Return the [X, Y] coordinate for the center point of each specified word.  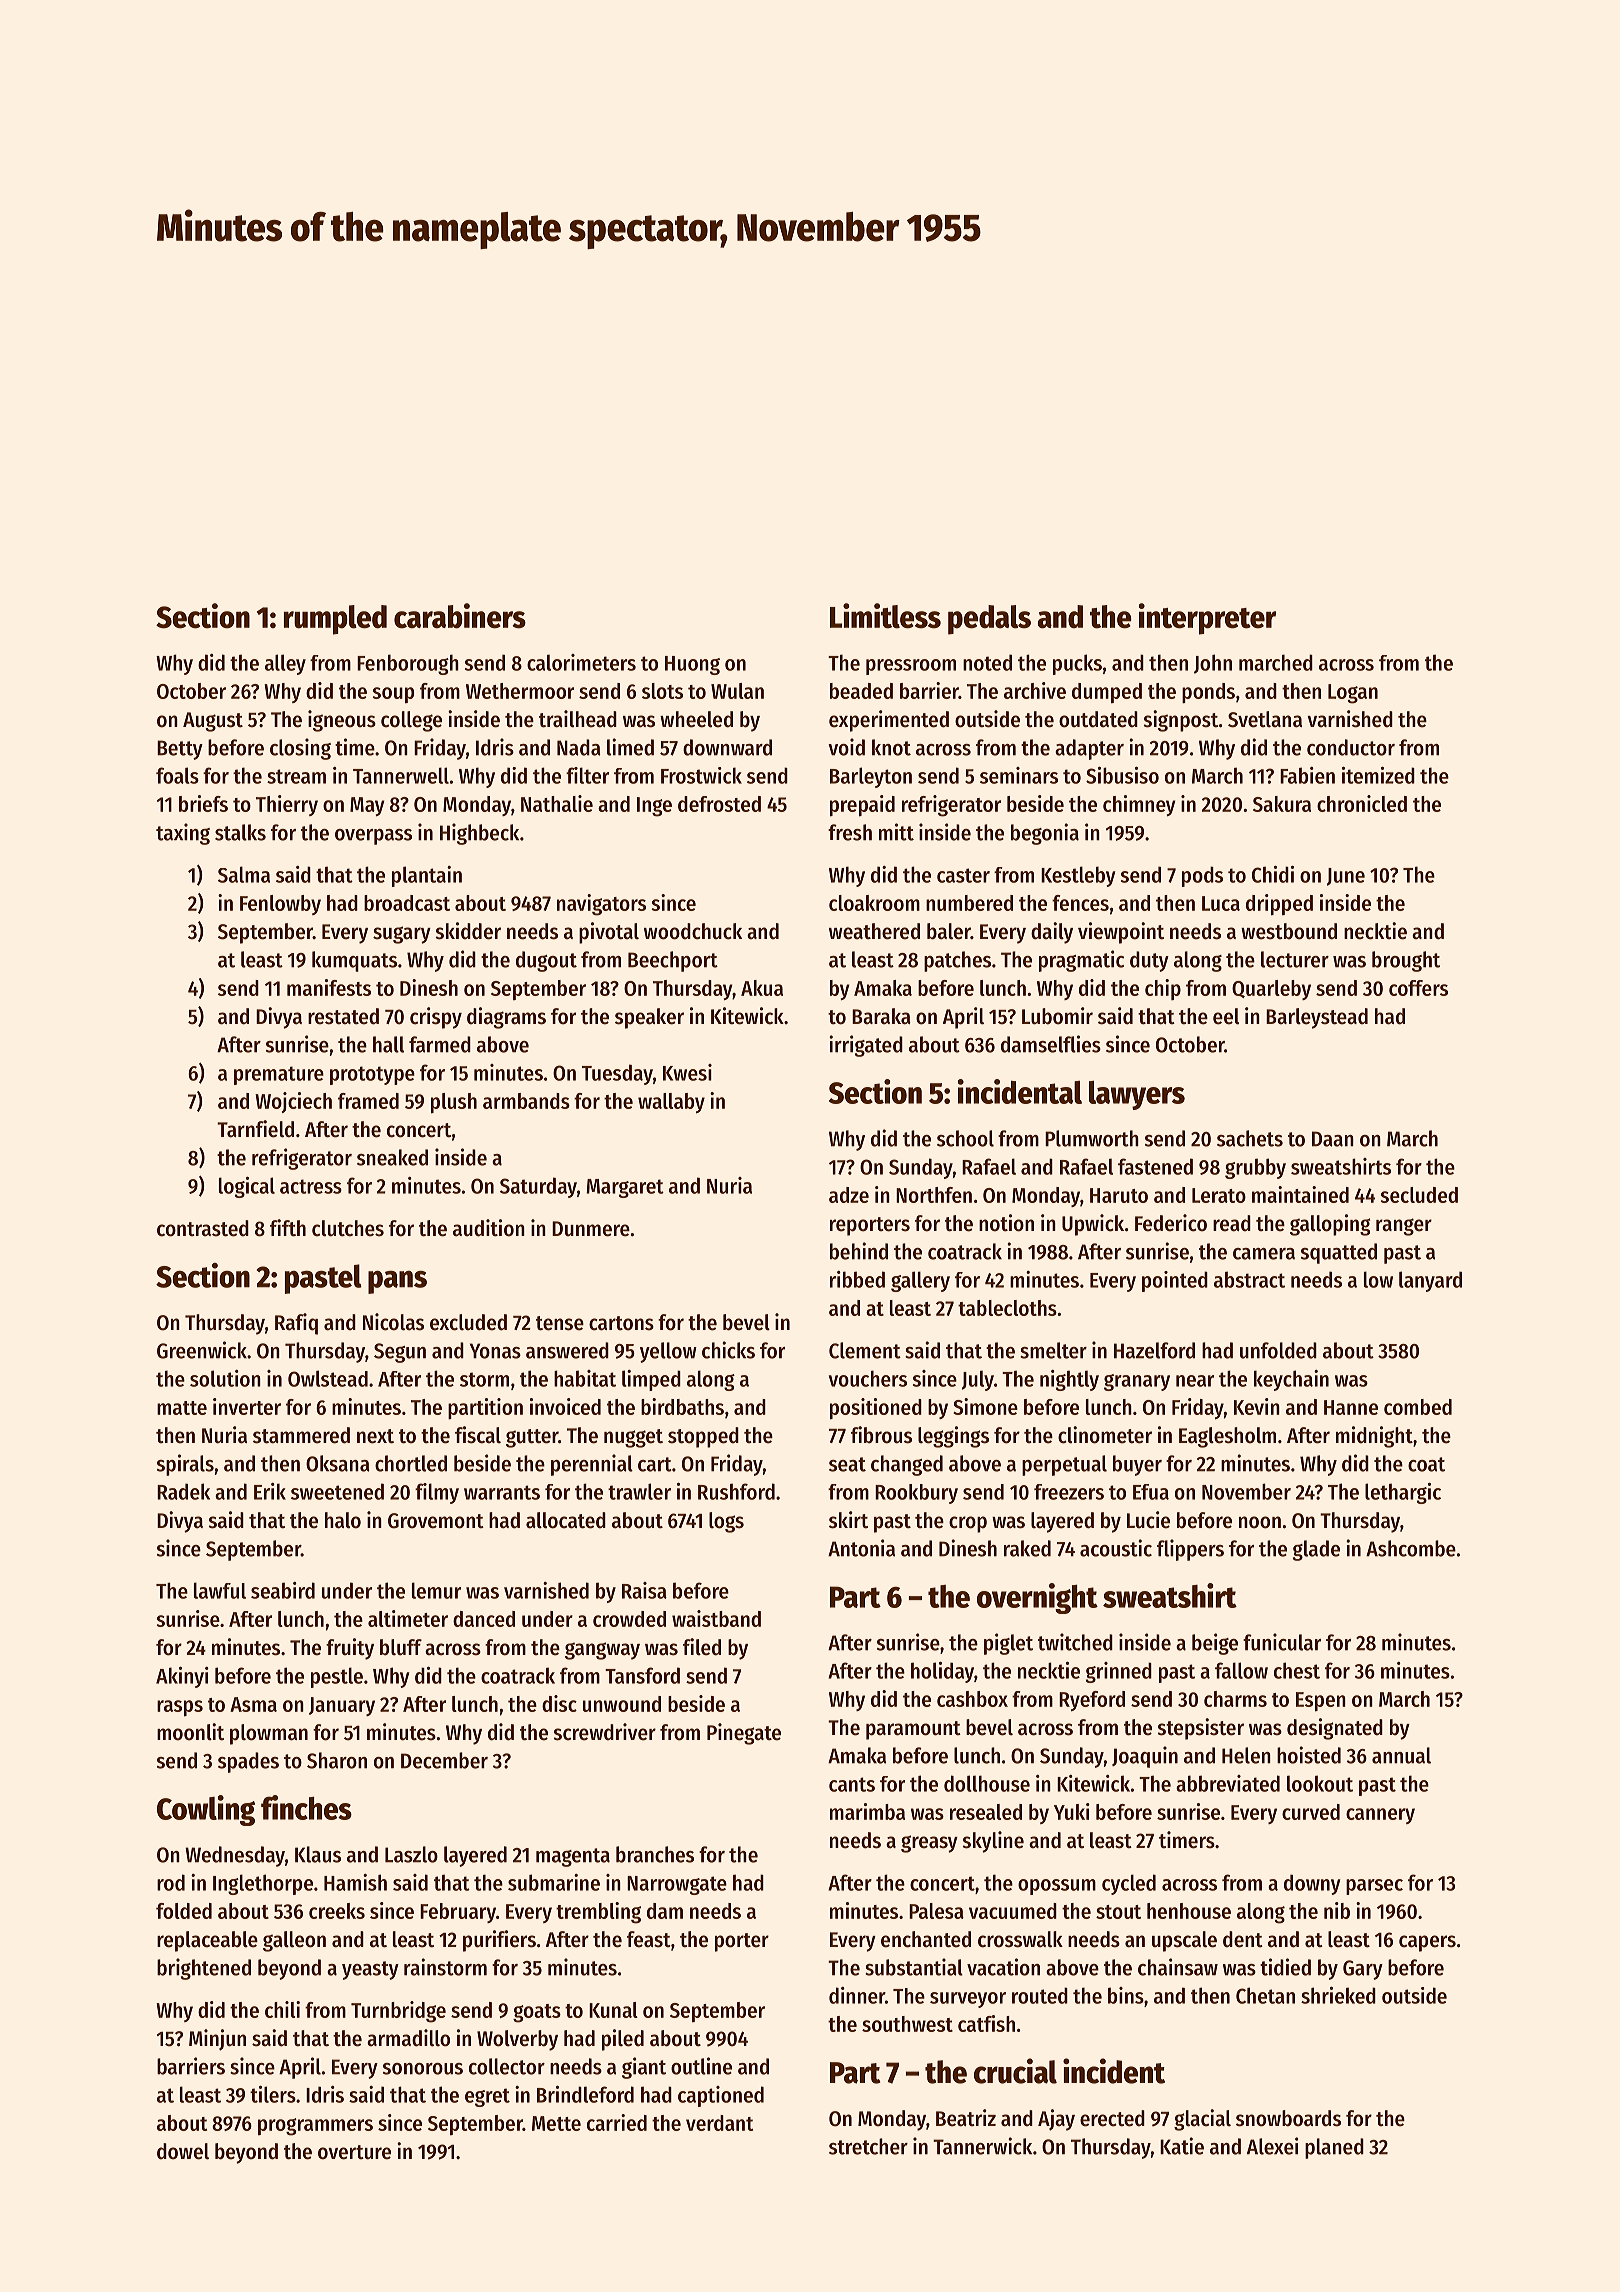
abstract [1249, 1279]
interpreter [1207, 619]
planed [1334, 2148]
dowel [183, 2151]
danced [484, 1619]
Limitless [885, 616]
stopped [703, 1437]
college [411, 721]
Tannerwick [982, 2146]
